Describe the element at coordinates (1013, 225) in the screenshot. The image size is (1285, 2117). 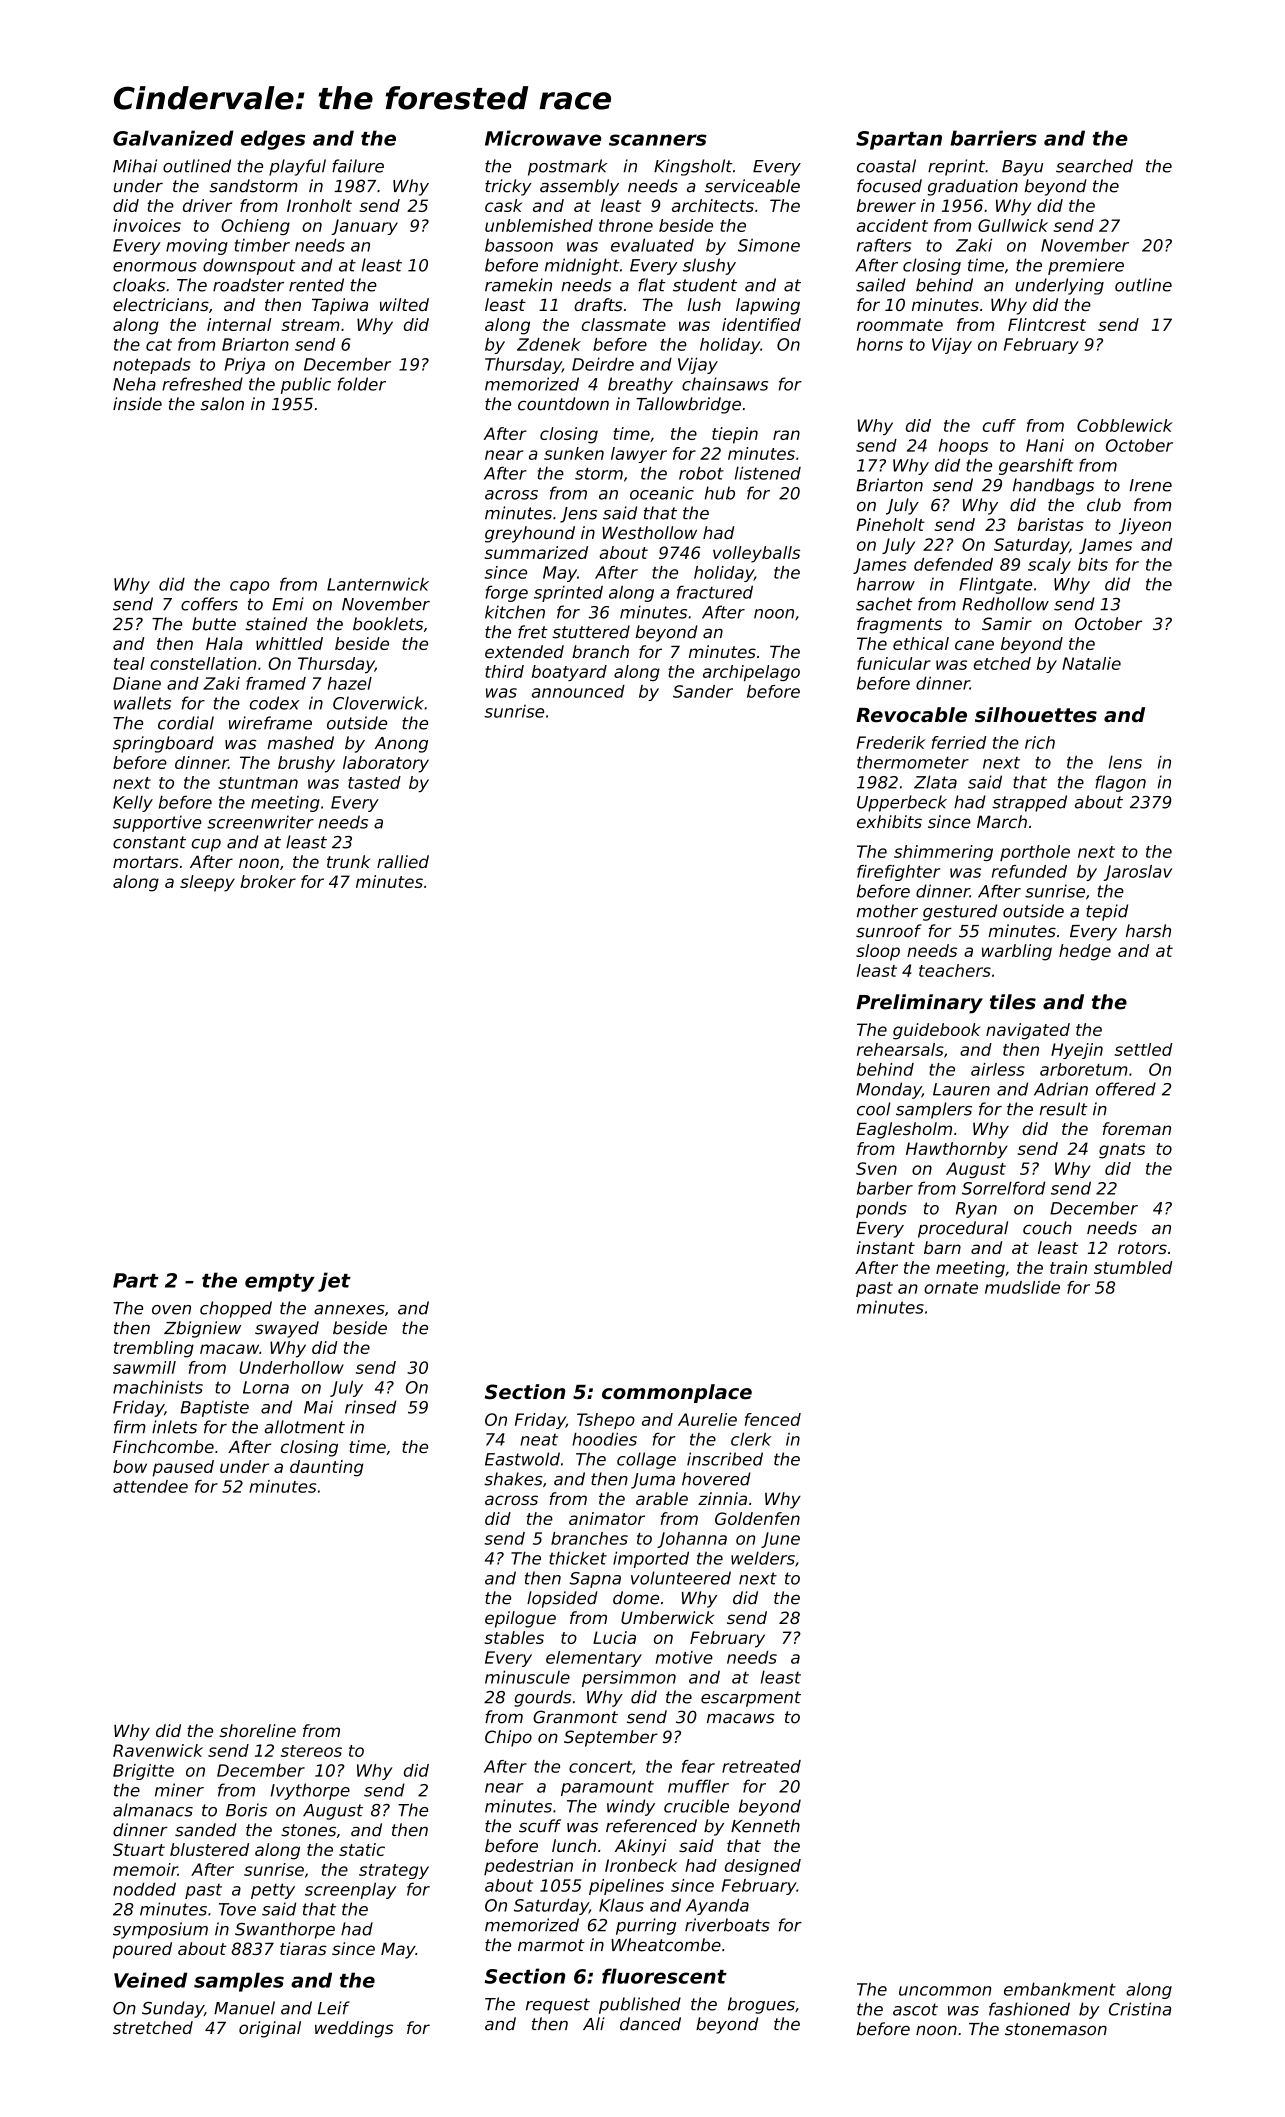
I see `Gullwick` at that location.
